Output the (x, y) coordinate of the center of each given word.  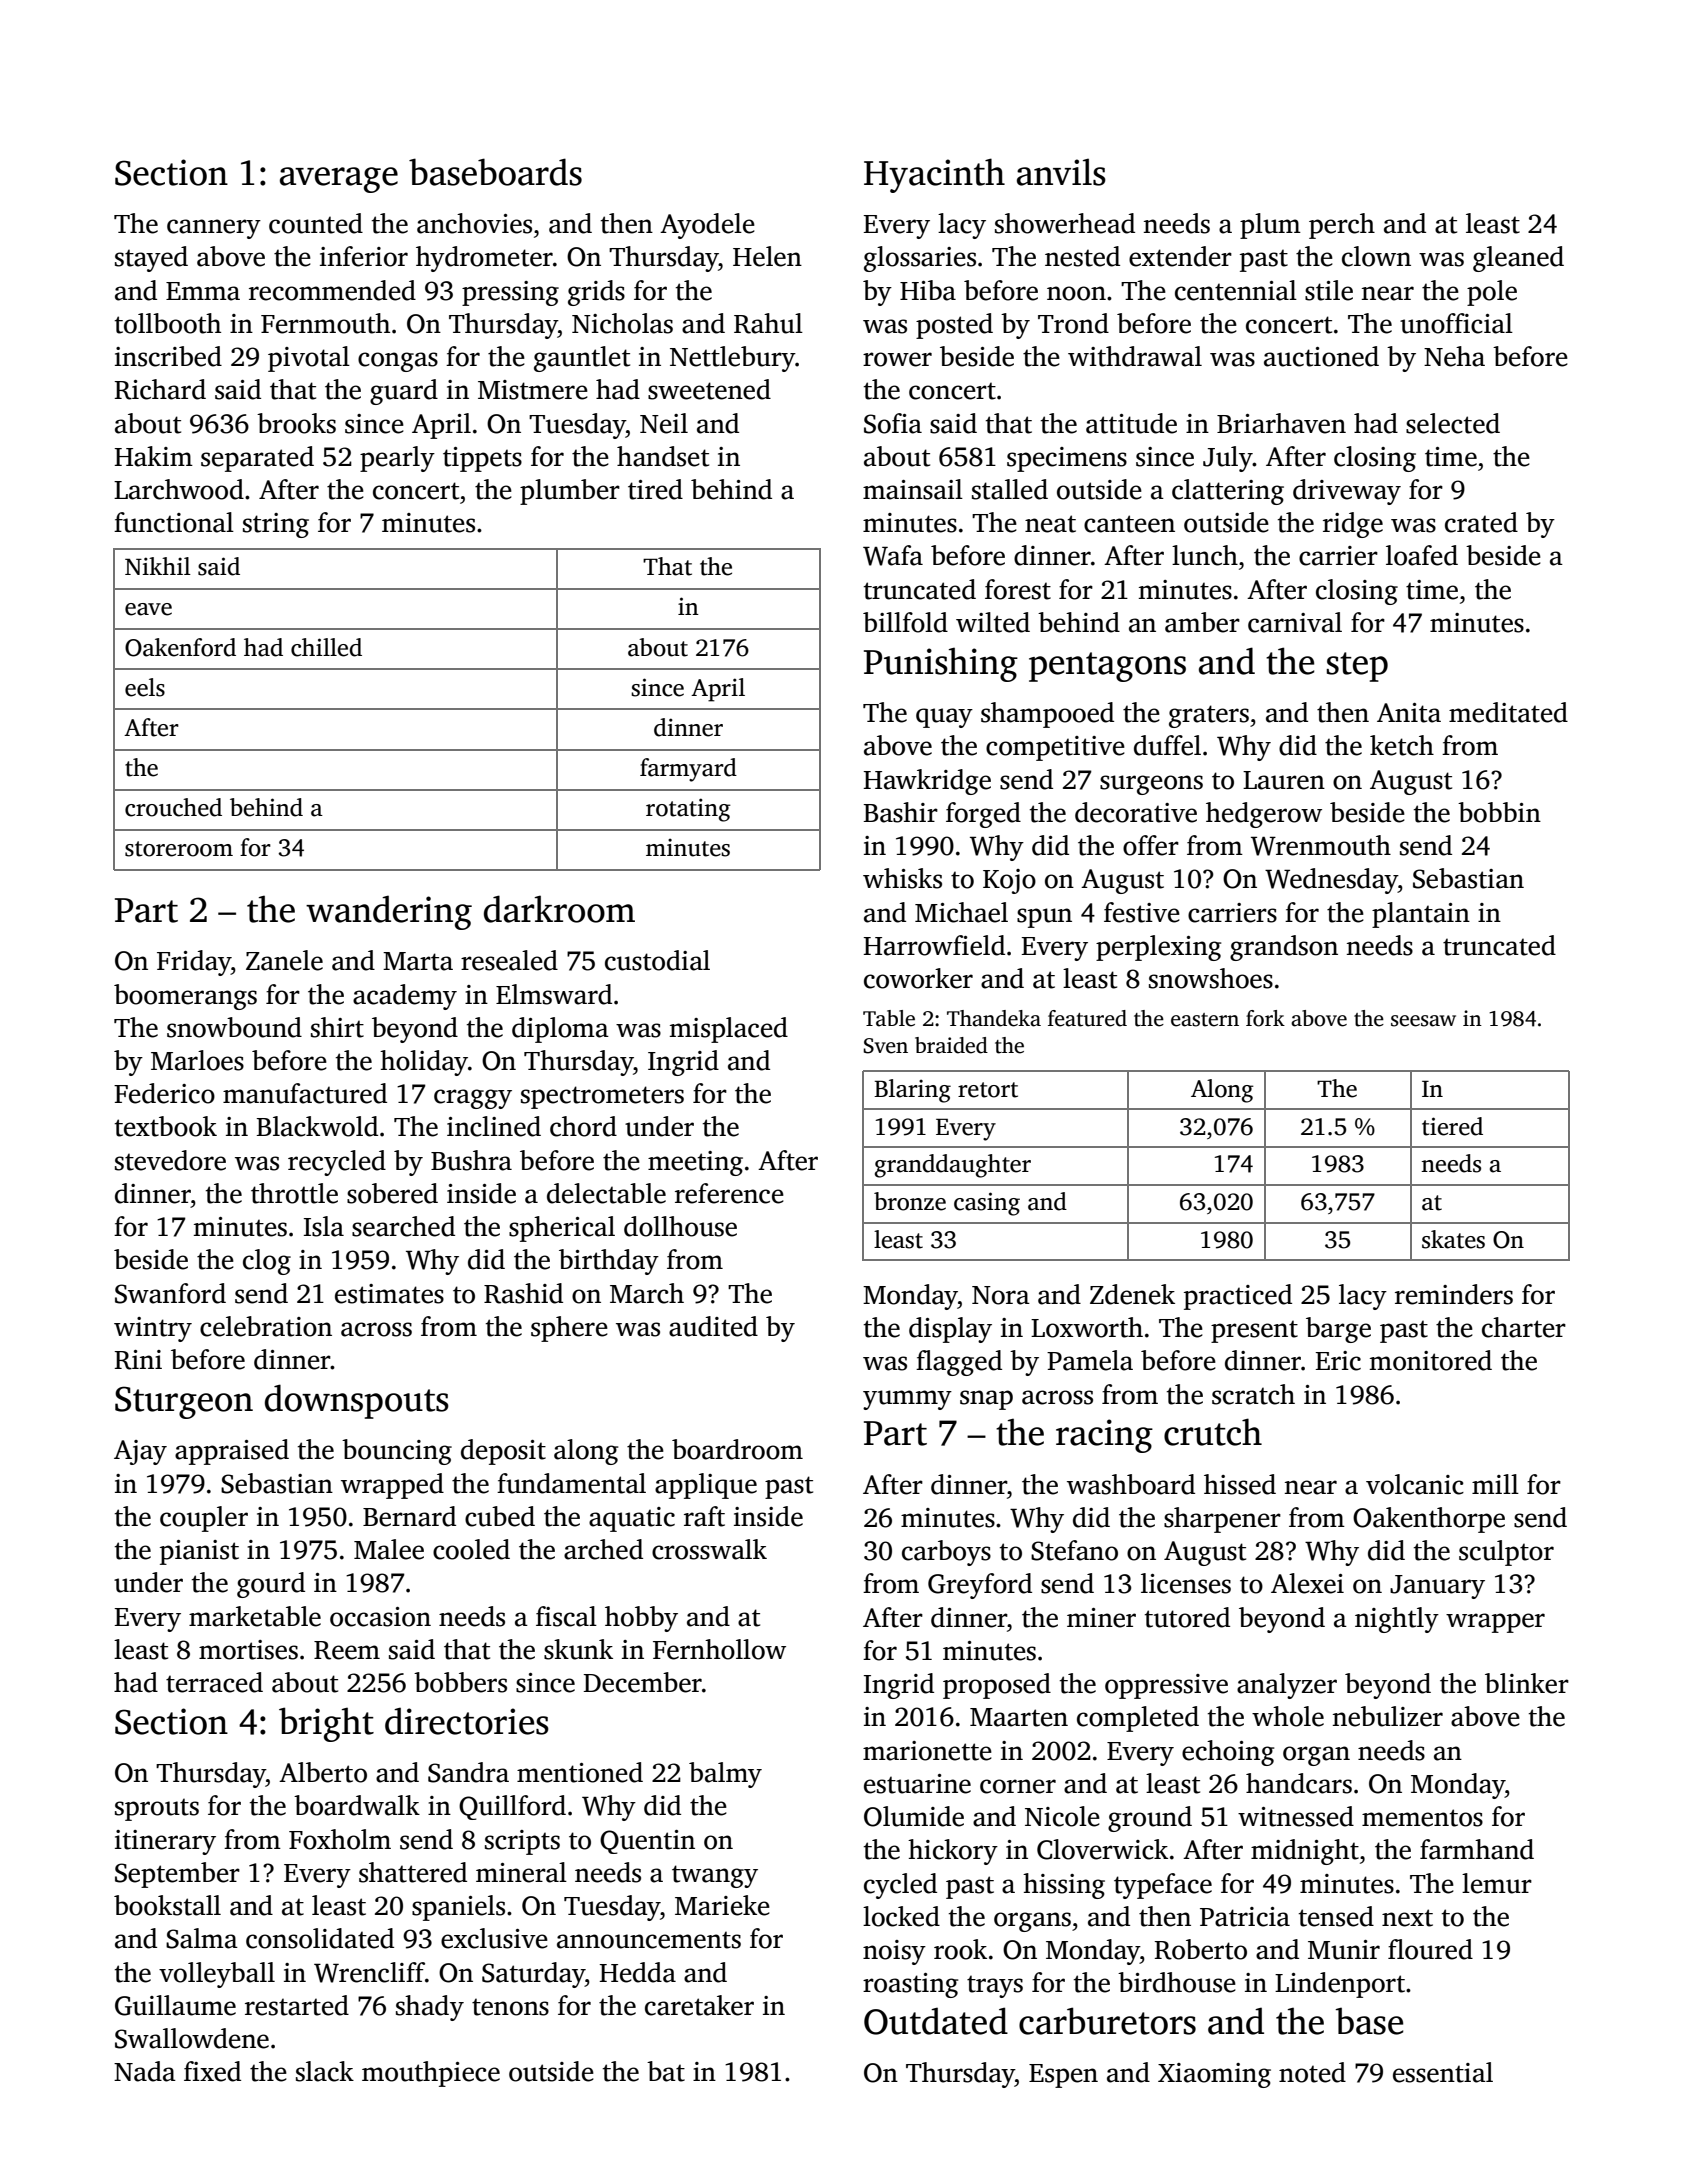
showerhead (1065, 223)
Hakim (154, 456)
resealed (509, 960)
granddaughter (953, 1166)
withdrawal (1135, 356)
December (643, 1682)
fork (1265, 1018)
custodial (657, 960)
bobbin (1499, 812)
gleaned (1518, 259)
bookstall (167, 1905)
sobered (392, 1193)
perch (1342, 226)
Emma (203, 291)
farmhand (1477, 1849)
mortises (248, 1650)
